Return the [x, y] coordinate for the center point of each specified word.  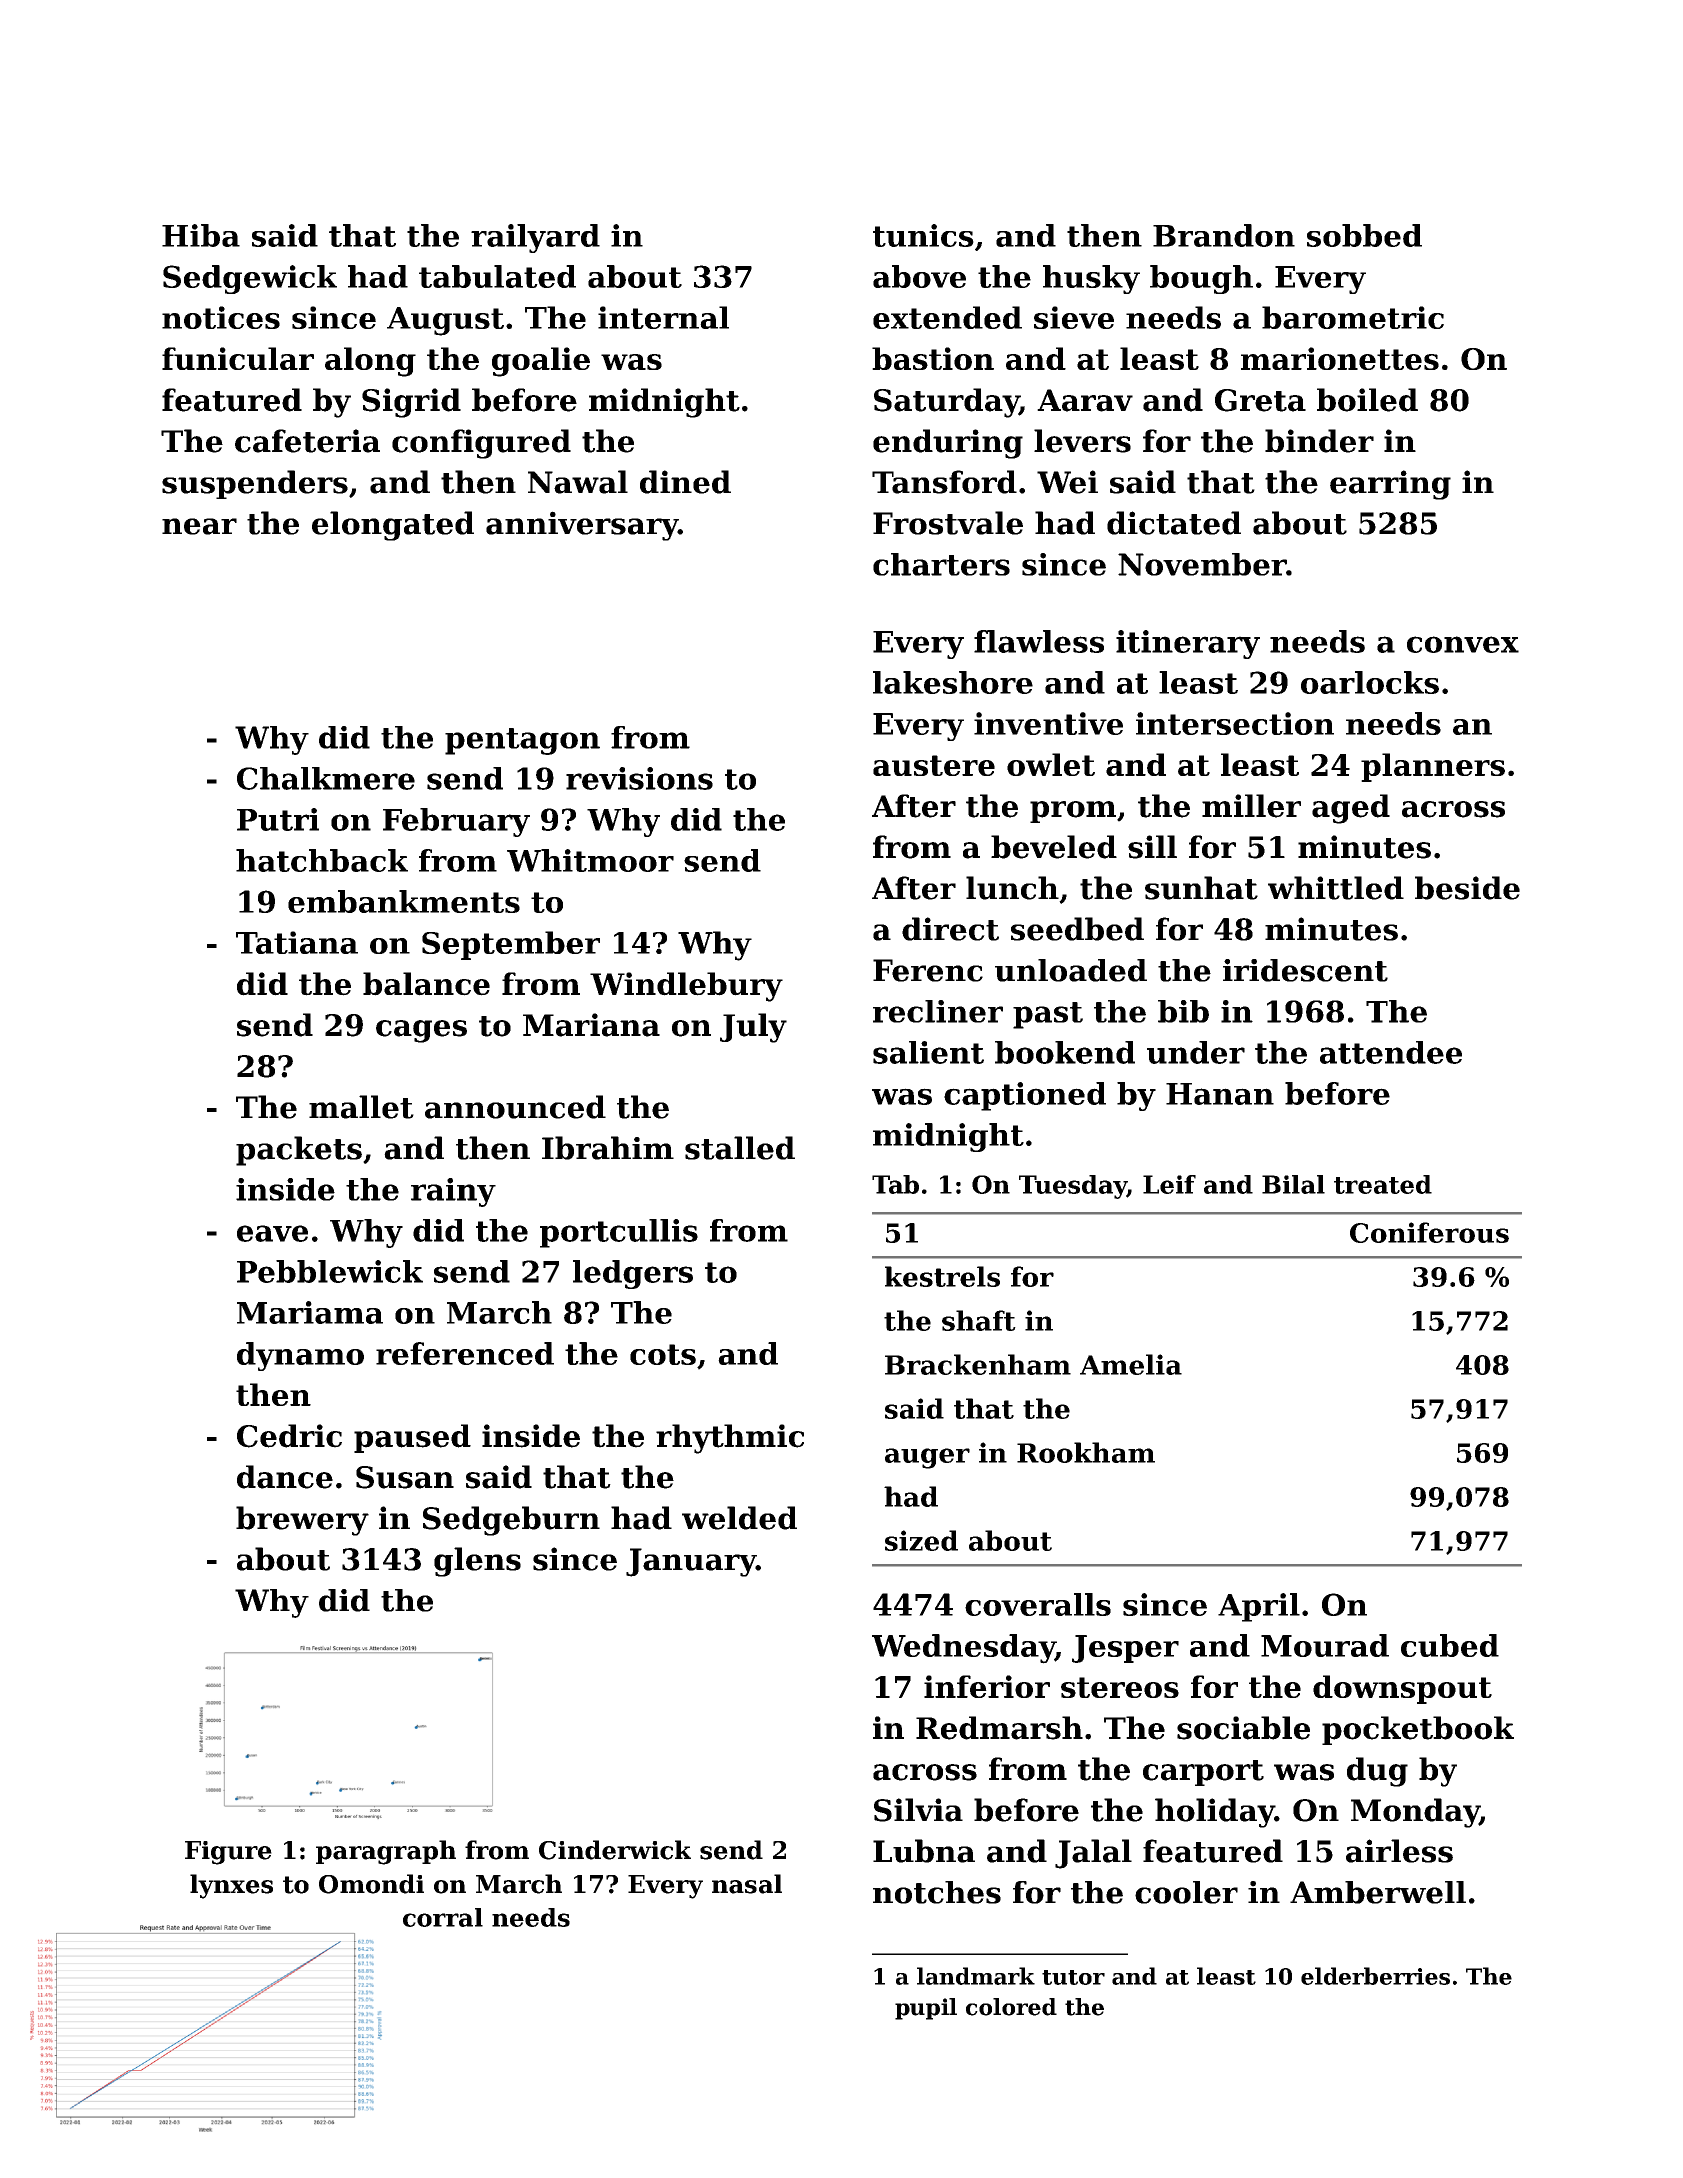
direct [950, 929]
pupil [926, 2009]
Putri [278, 819]
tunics [923, 235]
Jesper [1125, 1649]
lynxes [231, 1886]
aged [1351, 809]
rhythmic [730, 1439]
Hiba [201, 235]
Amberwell [1378, 1892]
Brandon [1224, 235]
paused [412, 1438]
